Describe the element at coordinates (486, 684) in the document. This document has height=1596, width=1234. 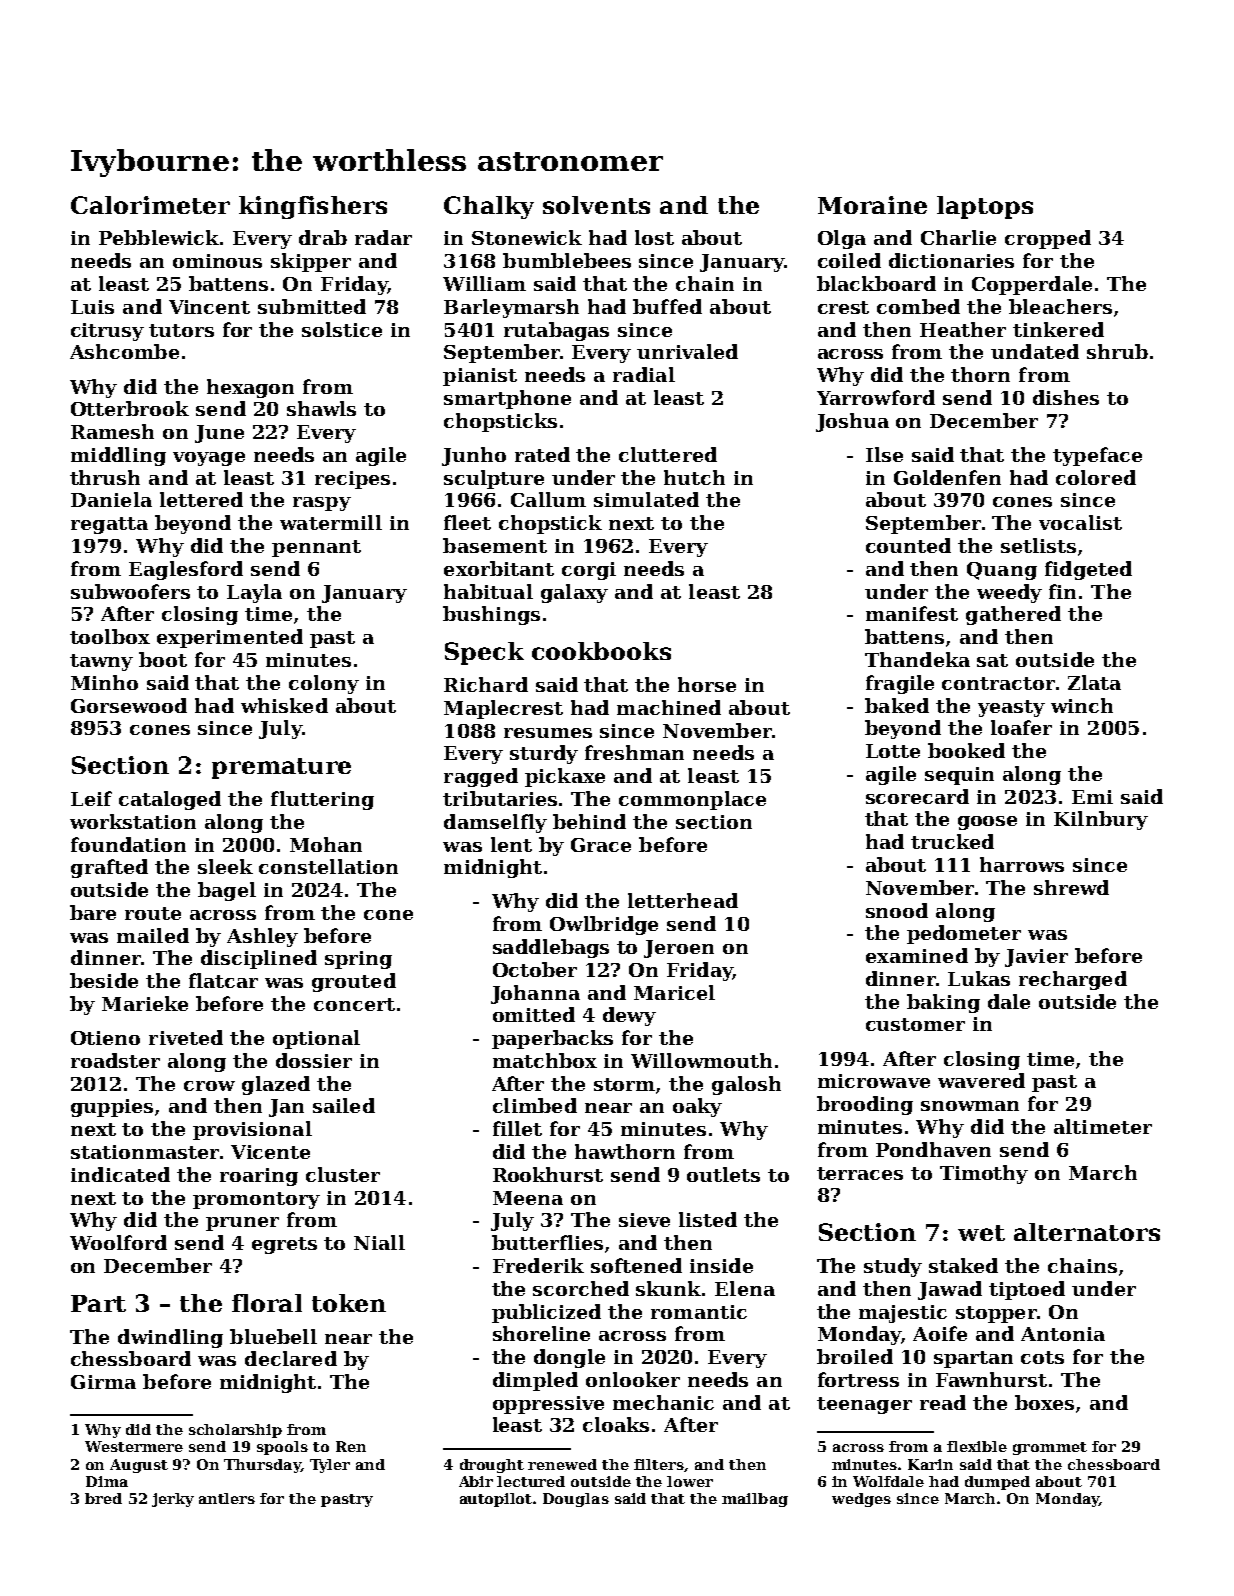
I see `Richard` at that location.
